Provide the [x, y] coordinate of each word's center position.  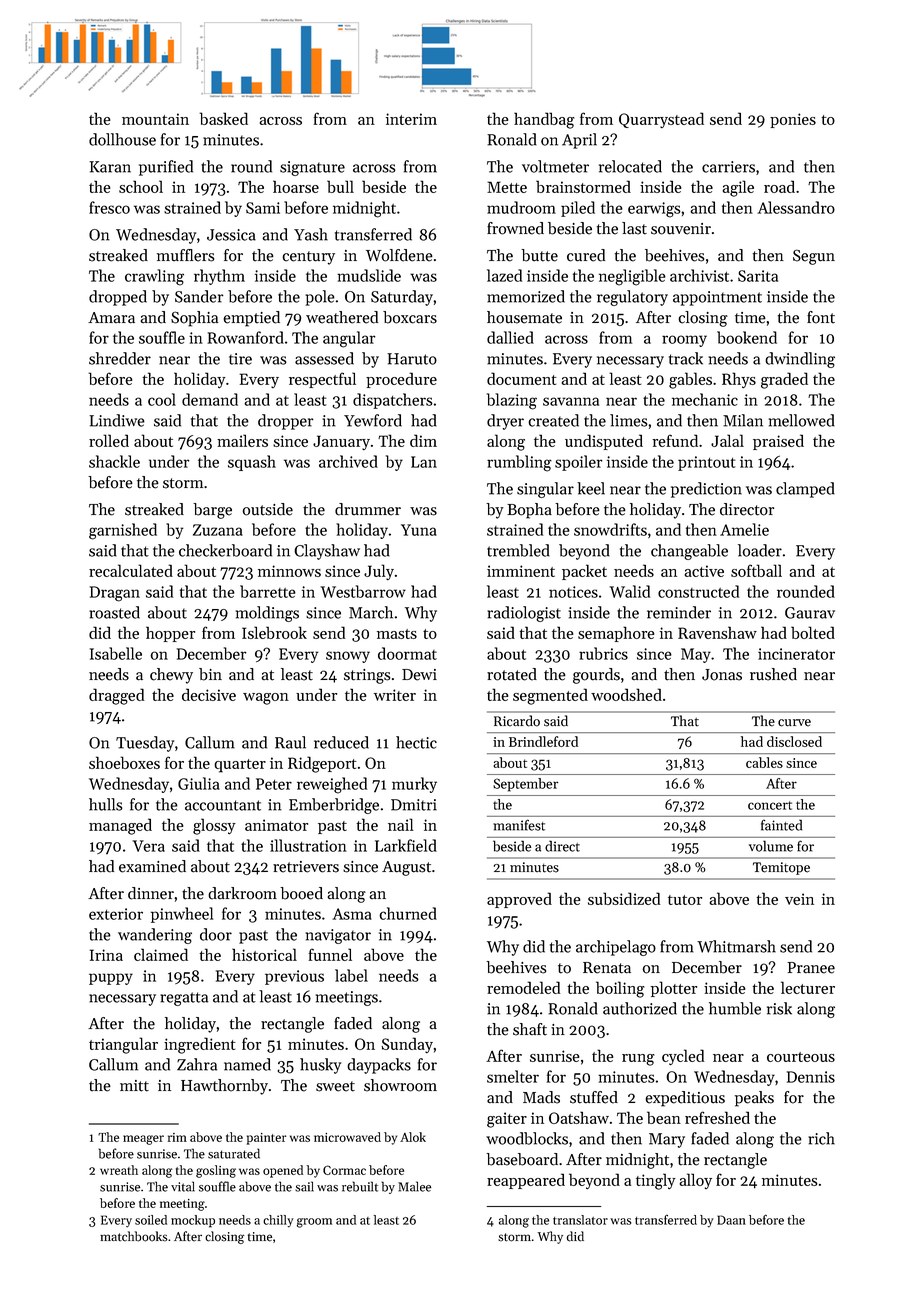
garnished [123, 531]
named [247, 1064]
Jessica [231, 235]
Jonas [722, 675]
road [779, 186]
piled [578, 209]
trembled [518, 550]
